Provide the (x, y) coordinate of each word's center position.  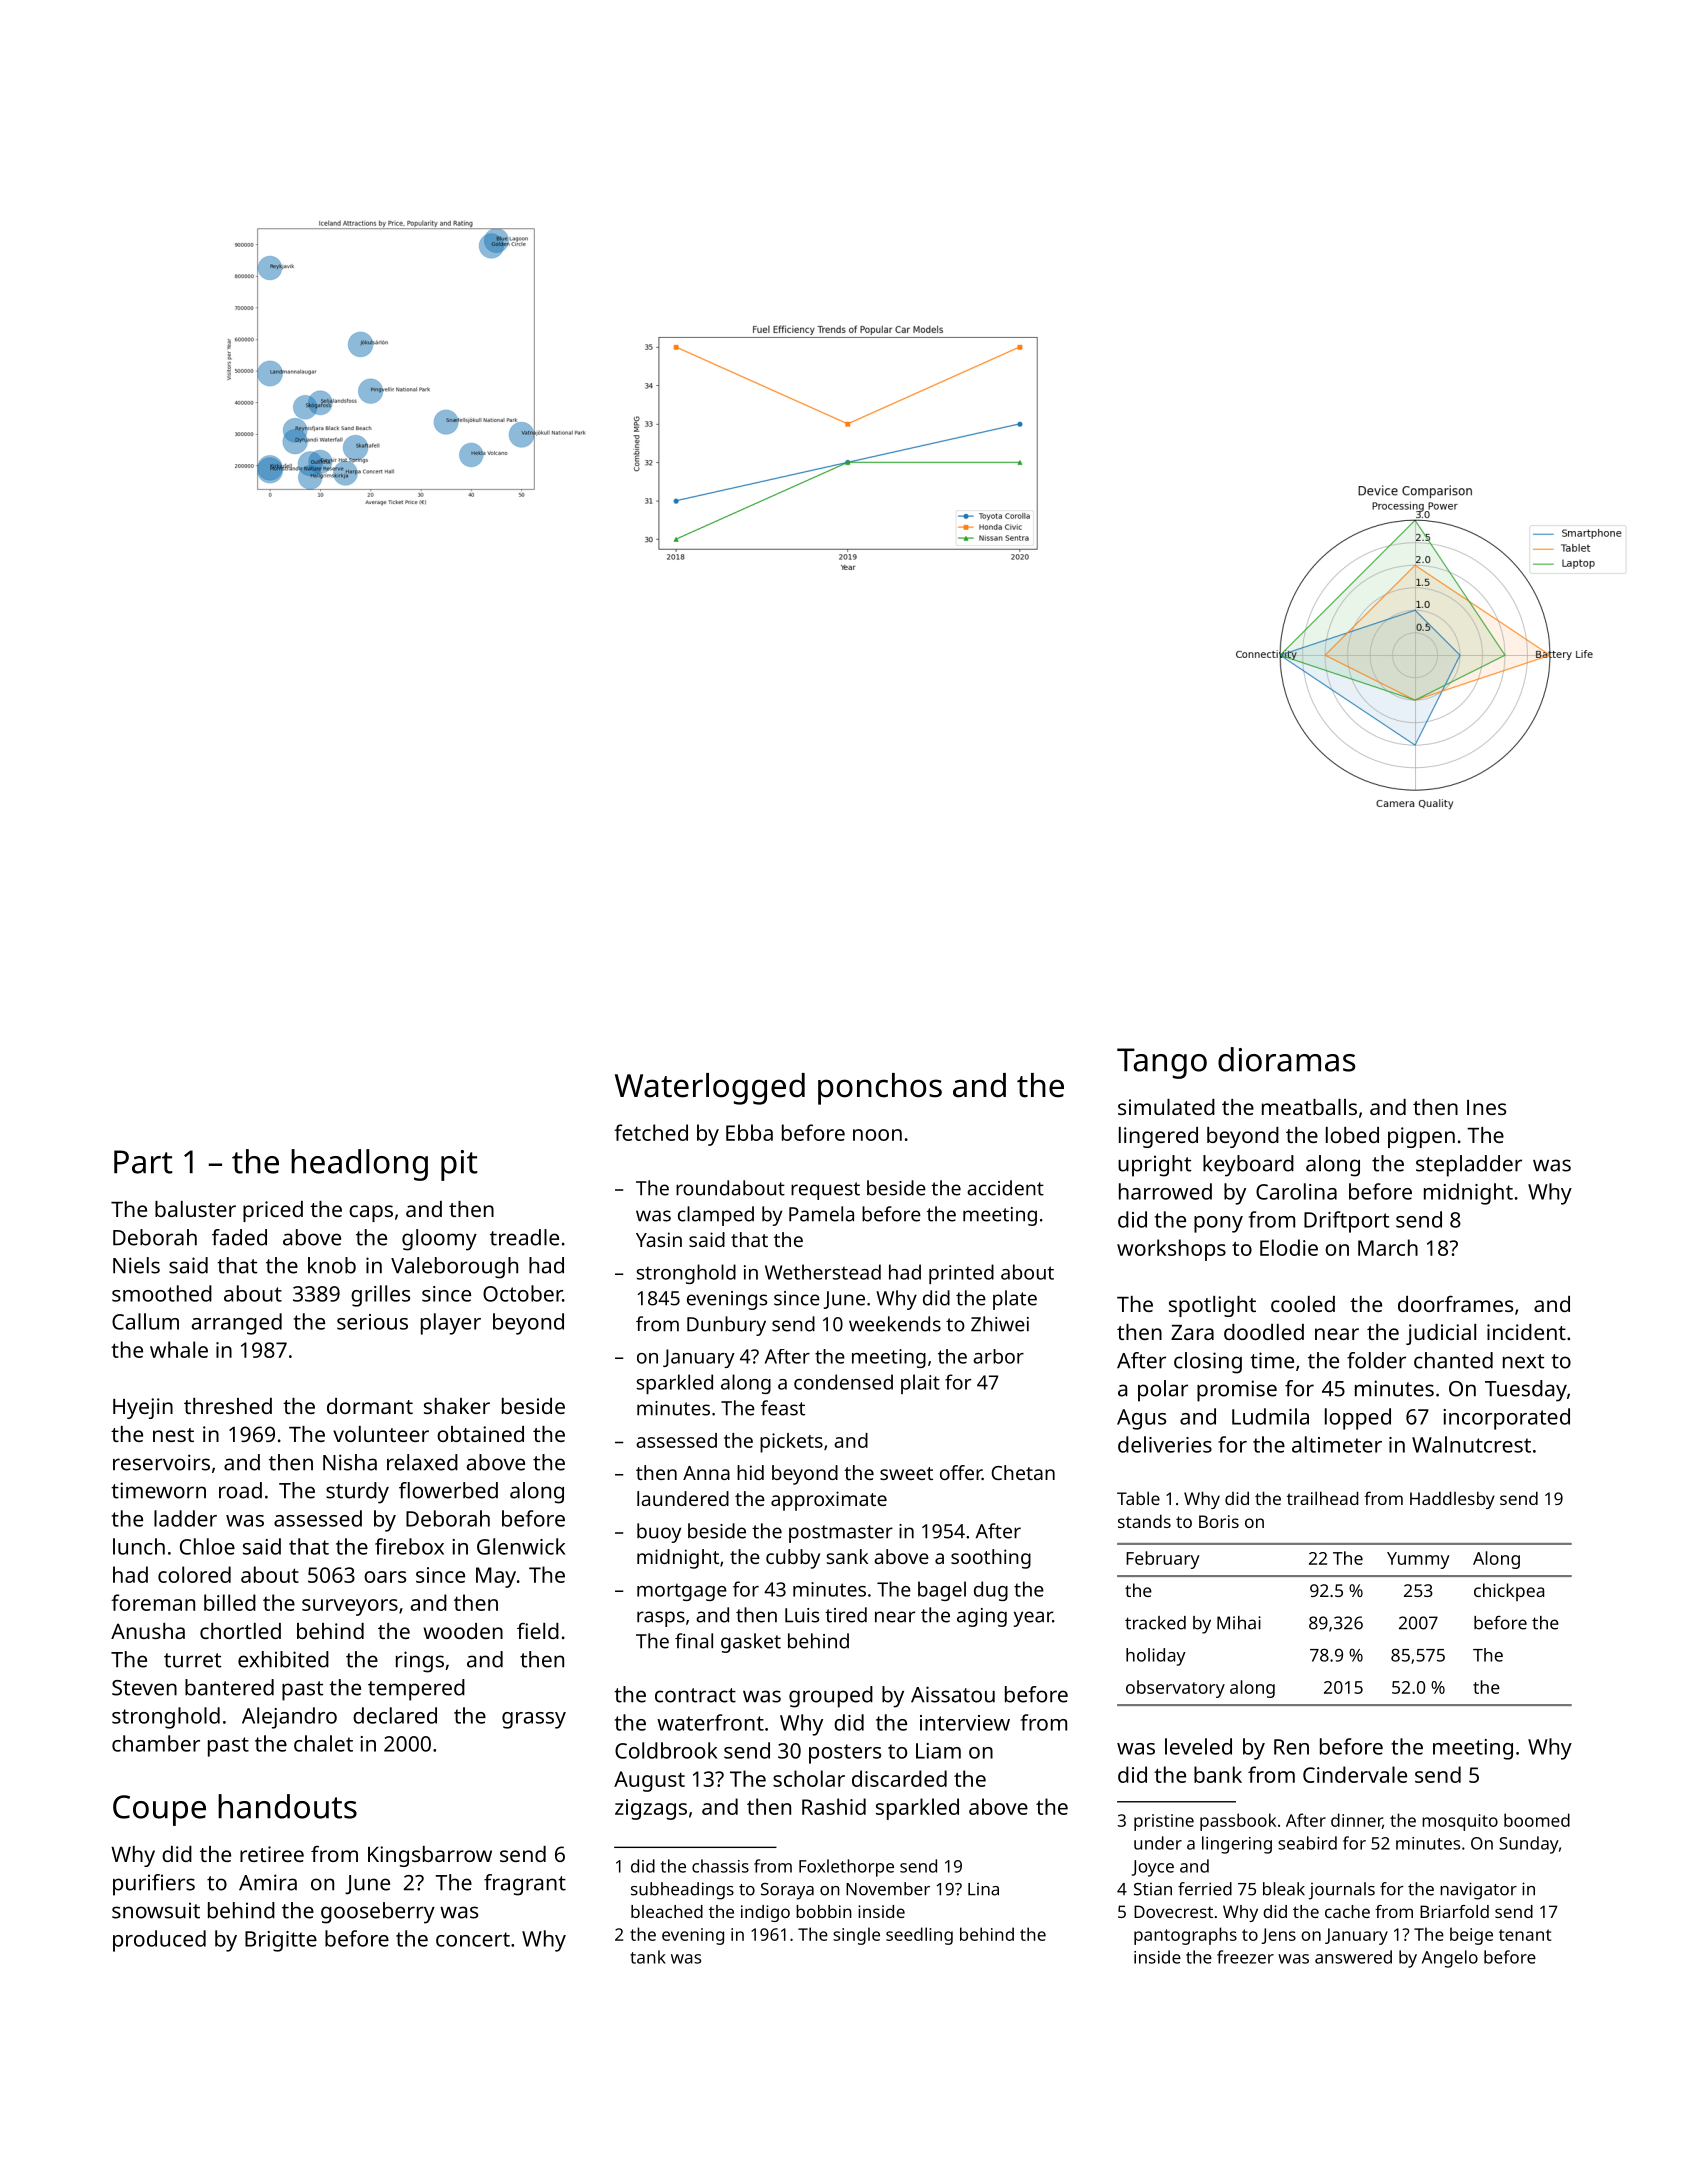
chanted (1453, 1360)
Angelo (1450, 1959)
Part (143, 1162)
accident (1005, 1188)
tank (648, 1957)
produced (159, 1941)
